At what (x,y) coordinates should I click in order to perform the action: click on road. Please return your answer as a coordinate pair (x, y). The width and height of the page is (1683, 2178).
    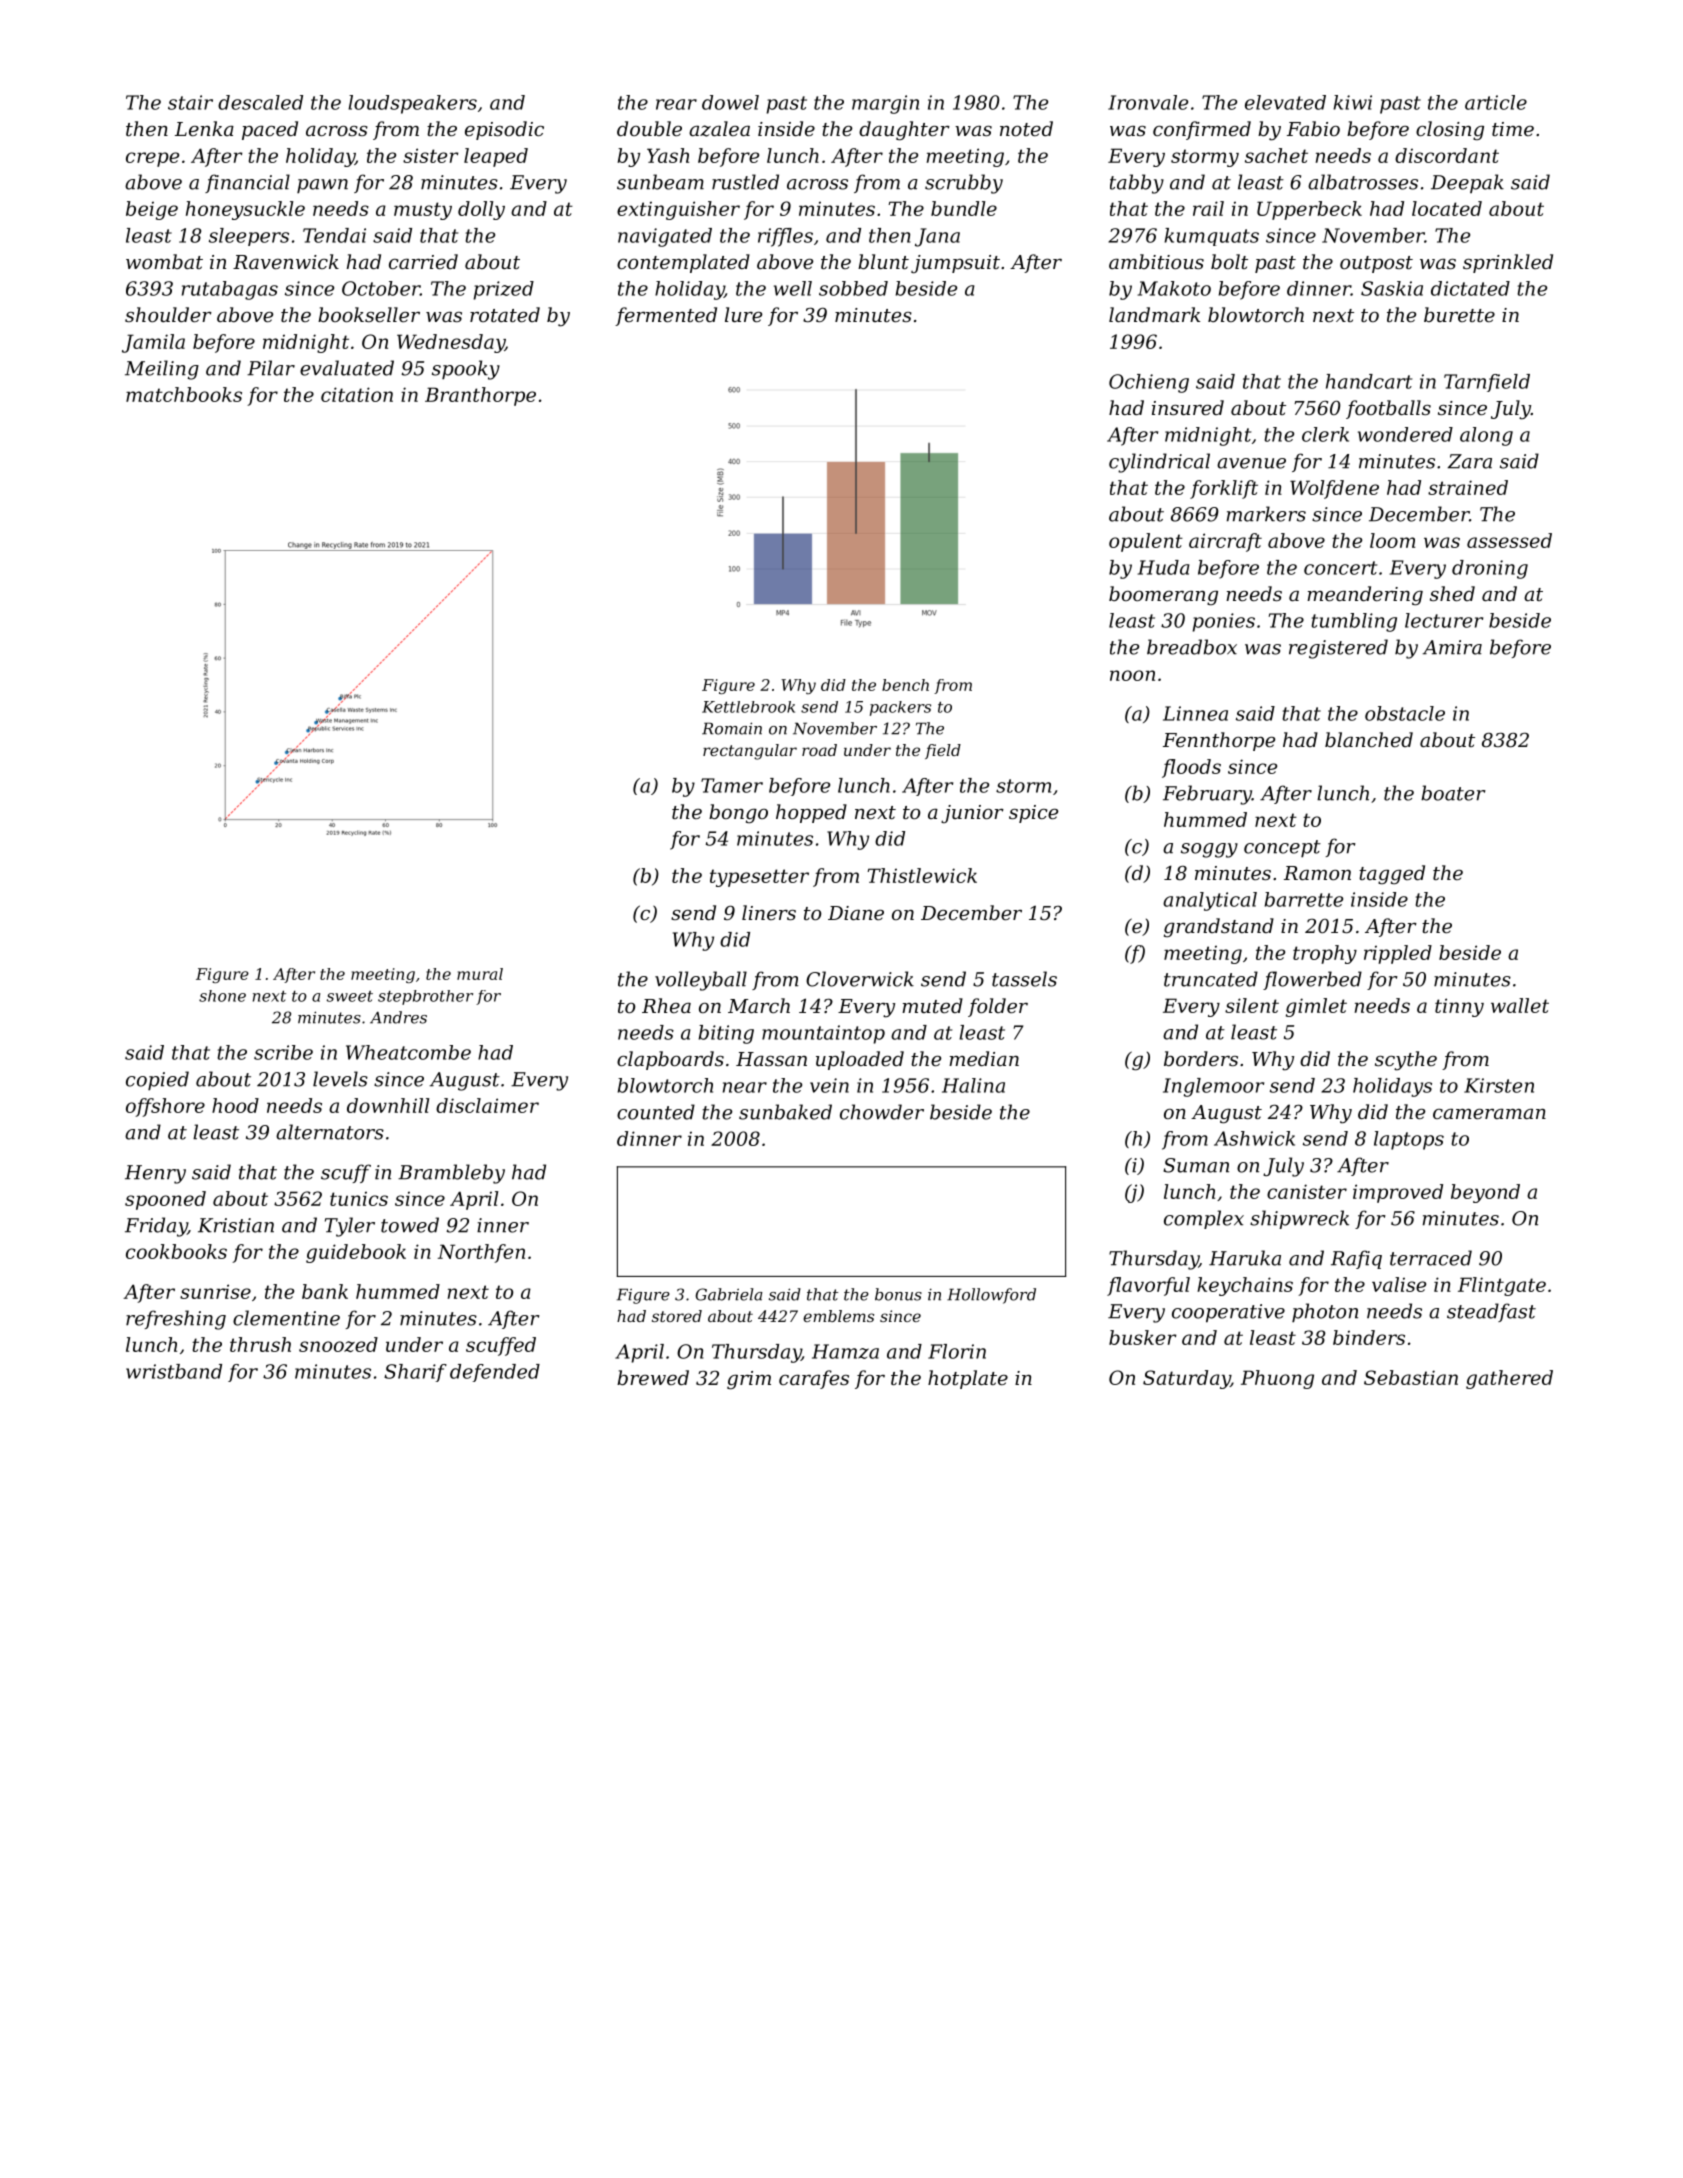
    Looking at the image, I should click on (819, 750).
